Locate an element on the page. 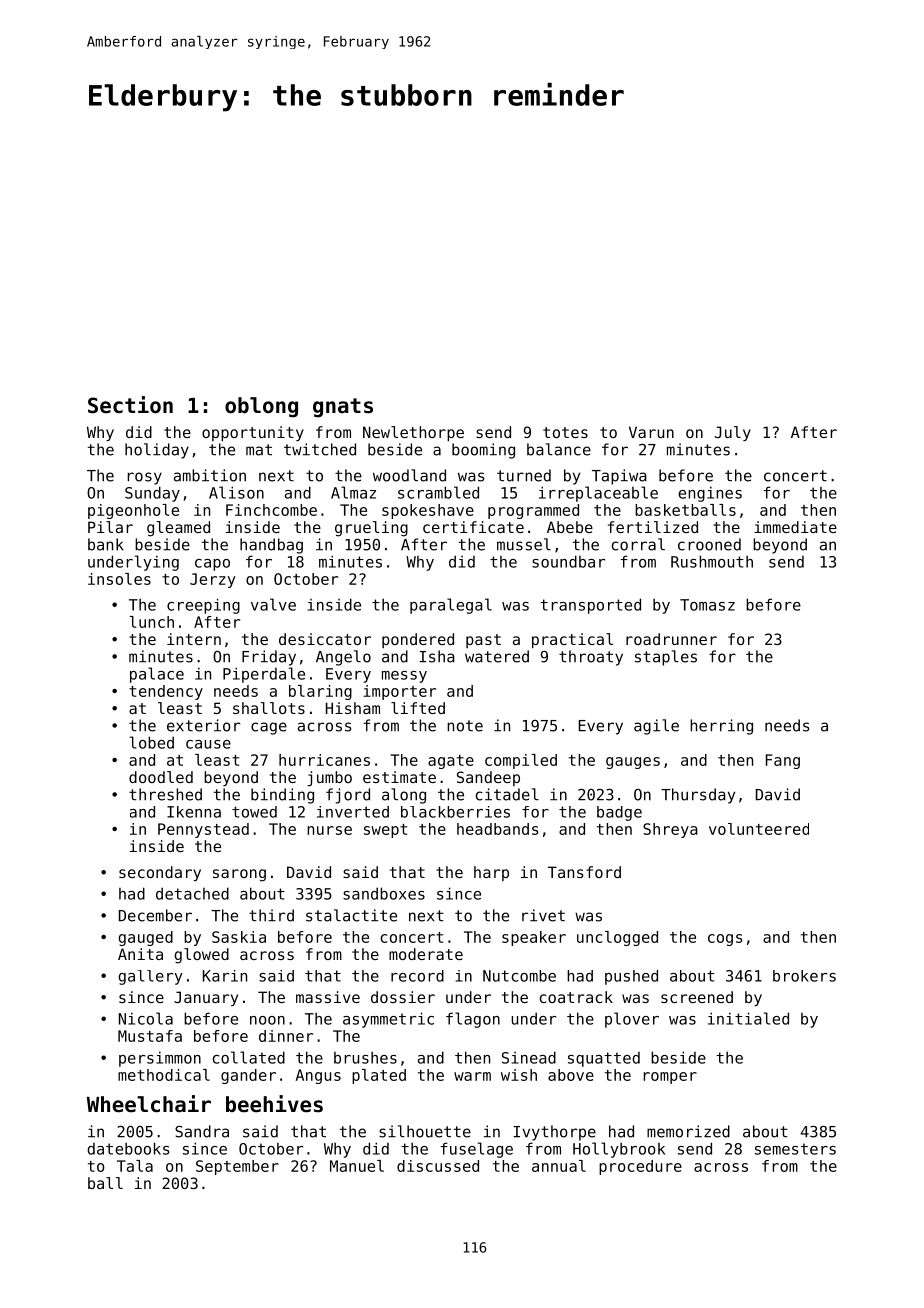  annual is located at coordinates (559, 1166).
